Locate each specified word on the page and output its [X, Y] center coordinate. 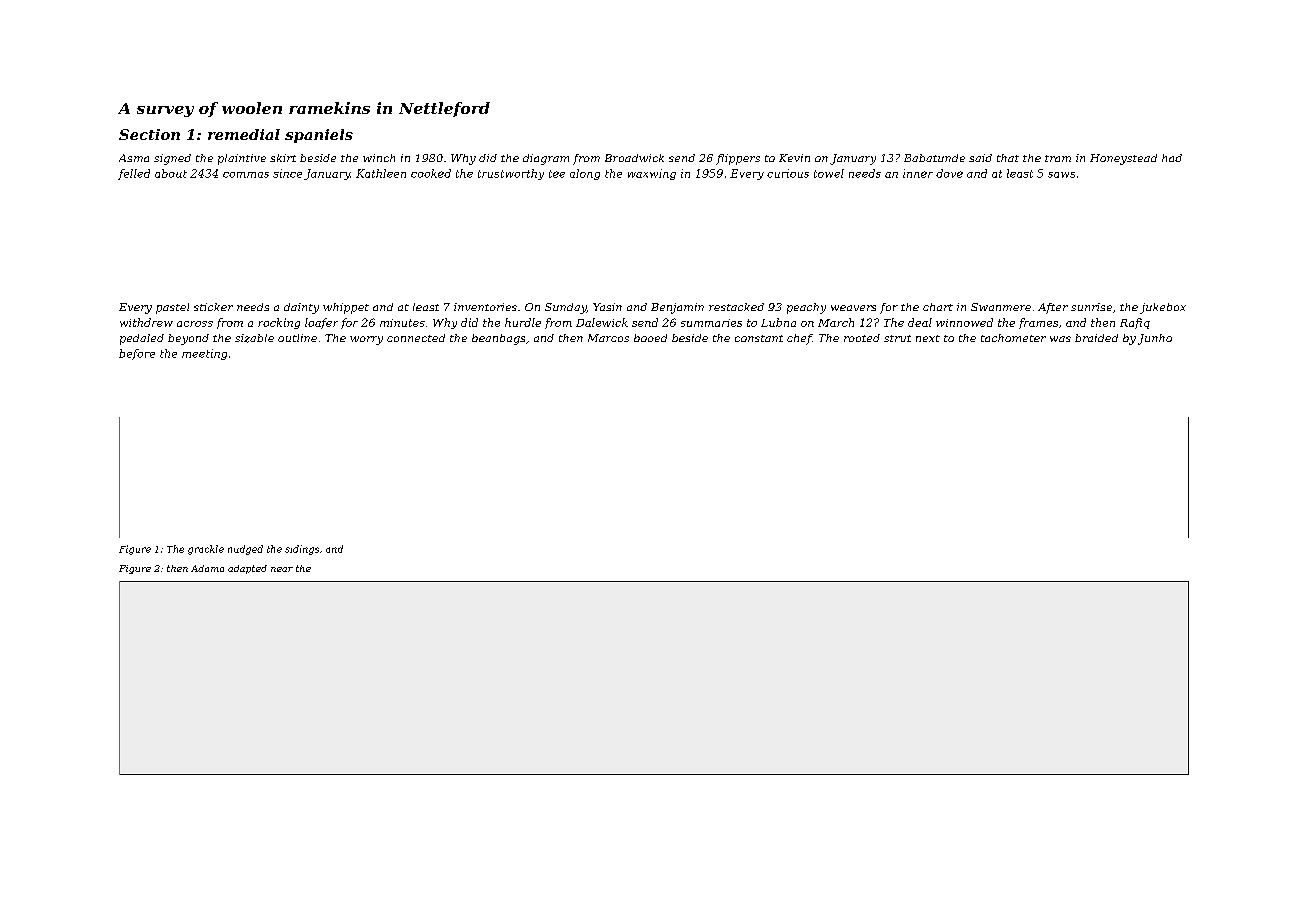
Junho [1155, 339]
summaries [711, 323]
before [137, 354]
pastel [172, 308]
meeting [204, 354]
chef [799, 339]
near [282, 569]
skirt [283, 158]
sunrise [1091, 307]
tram [1058, 158]
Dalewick [602, 322]
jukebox [1163, 308]
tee [557, 174]
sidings [302, 550]
